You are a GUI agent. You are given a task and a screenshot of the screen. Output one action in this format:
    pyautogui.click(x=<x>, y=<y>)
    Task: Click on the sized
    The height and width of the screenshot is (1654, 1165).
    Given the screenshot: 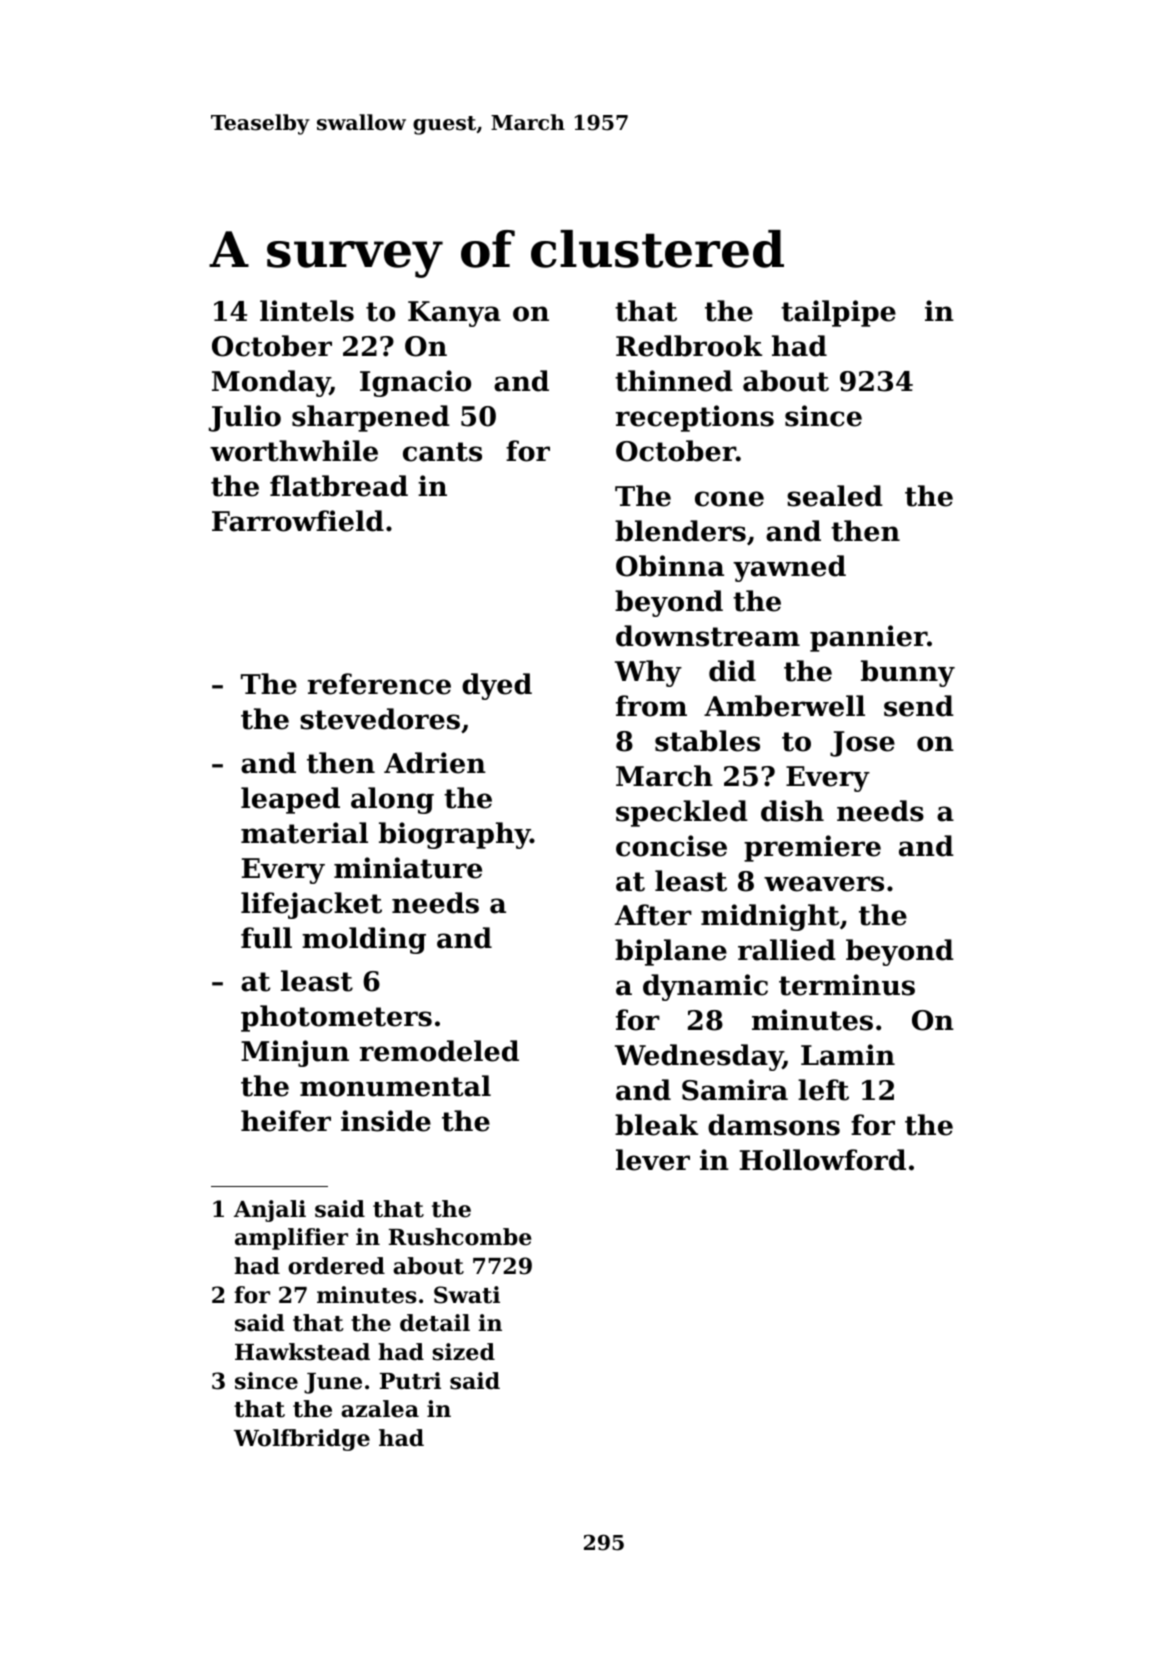 What is the action you would take?
    pyautogui.click(x=464, y=1352)
